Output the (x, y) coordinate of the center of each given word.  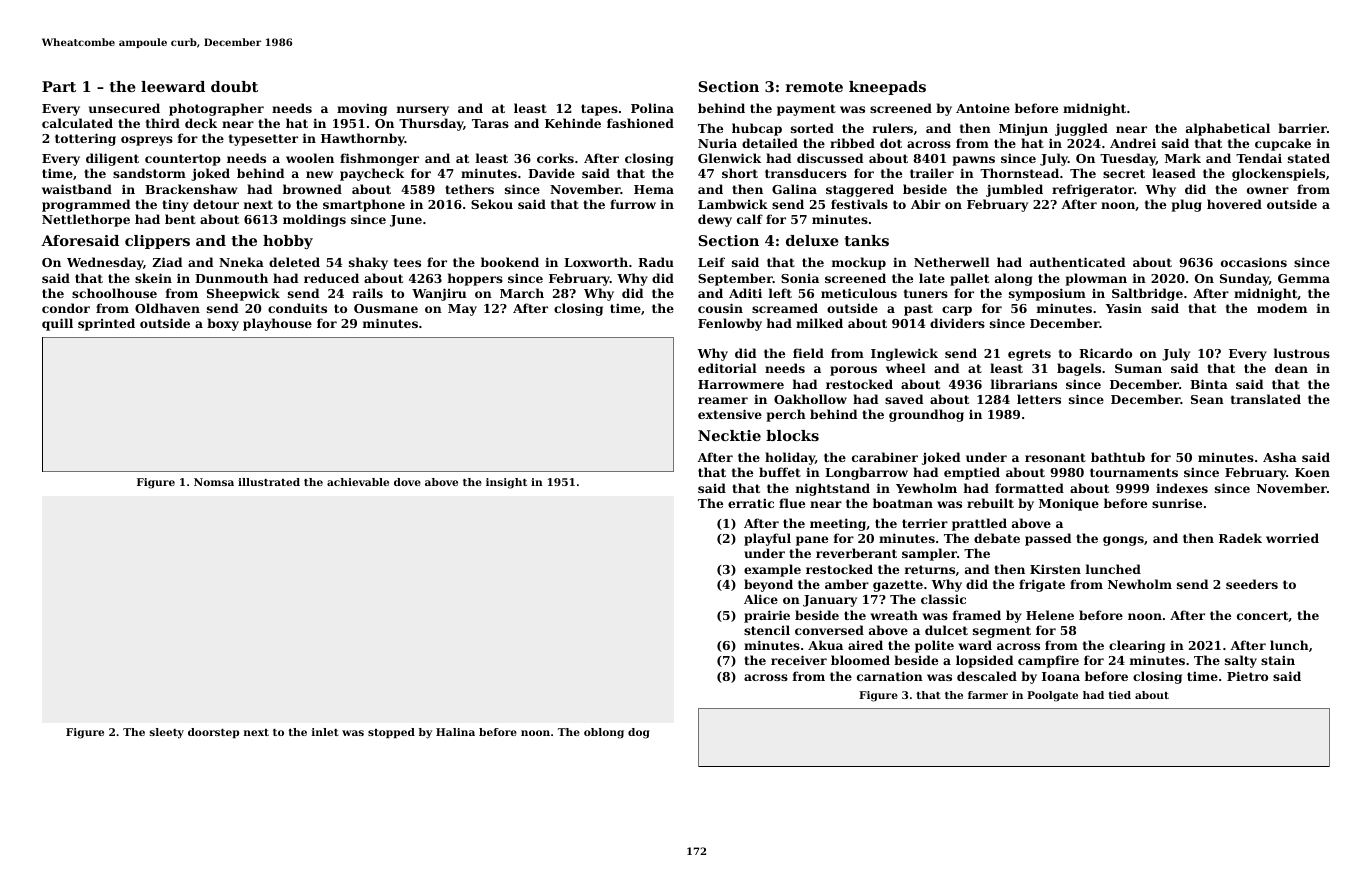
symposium (1047, 294)
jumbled (1014, 190)
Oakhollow (810, 399)
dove (407, 482)
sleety (167, 733)
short (740, 173)
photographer (216, 109)
